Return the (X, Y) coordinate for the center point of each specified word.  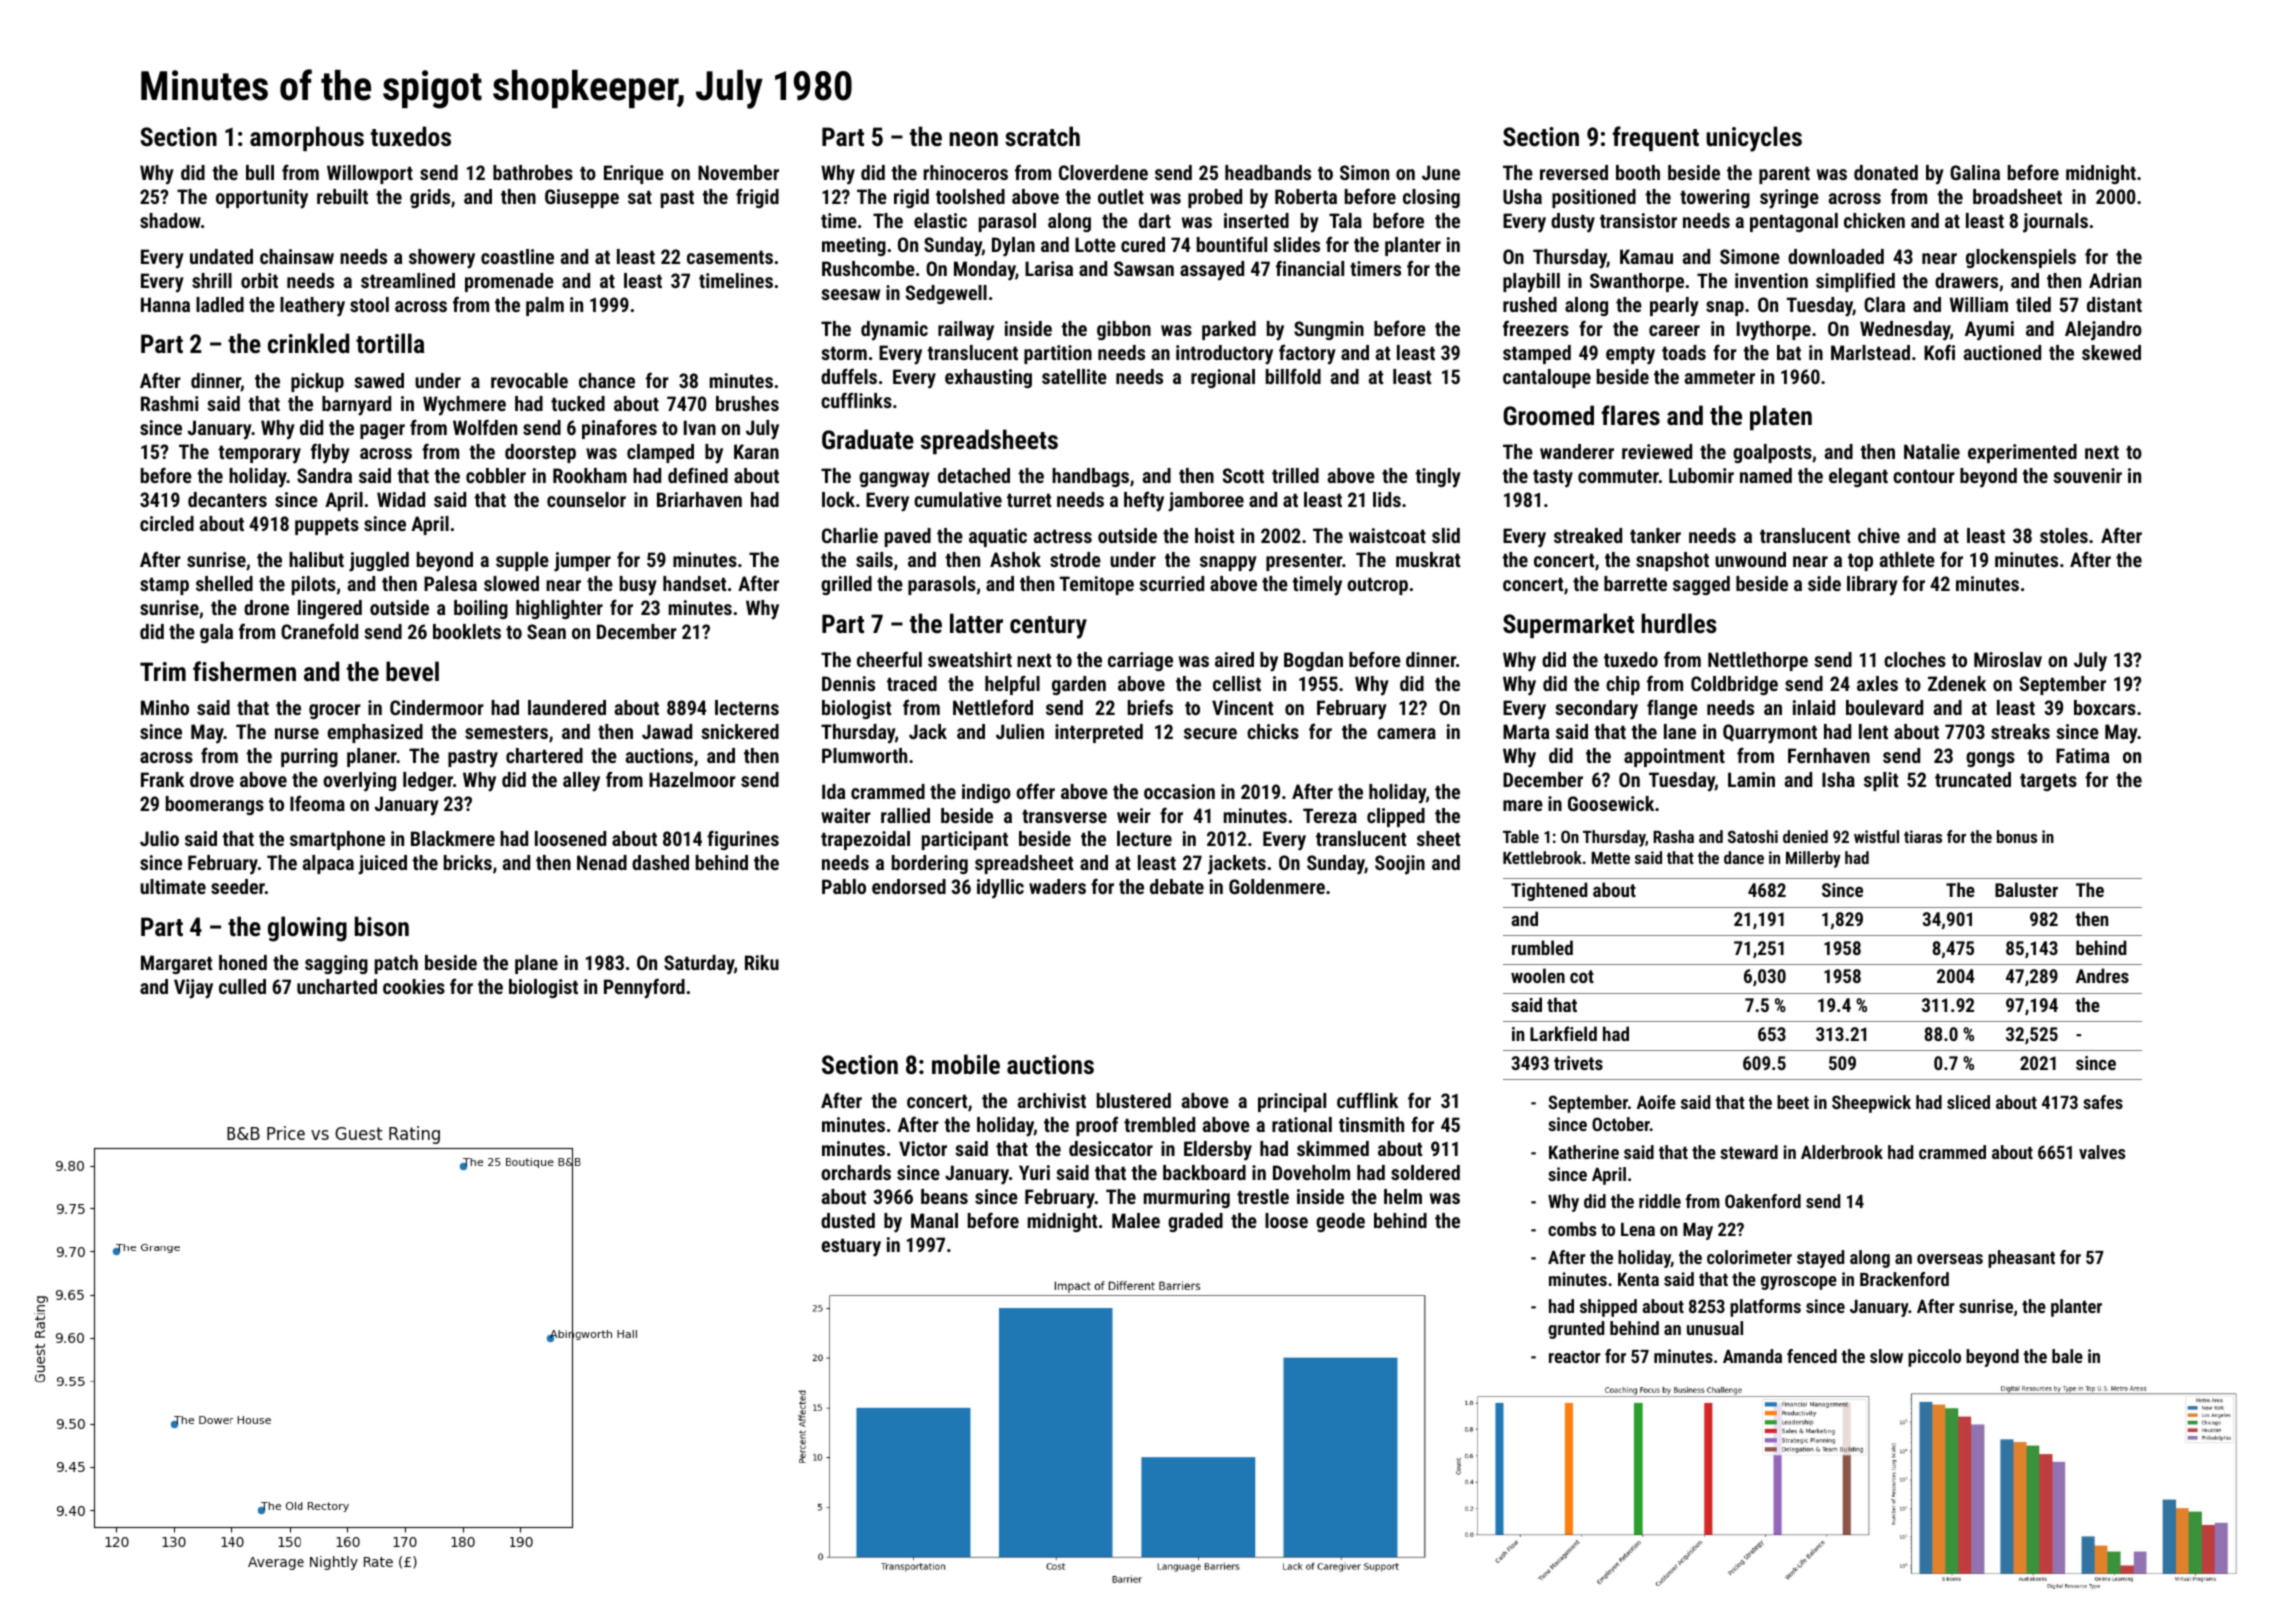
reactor (1575, 1357)
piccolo (1934, 1358)
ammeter (1720, 377)
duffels (849, 376)
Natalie (1932, 451)
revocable (529, 380)
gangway (894, 480)
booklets (467, 631)
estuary (851, 1247)
